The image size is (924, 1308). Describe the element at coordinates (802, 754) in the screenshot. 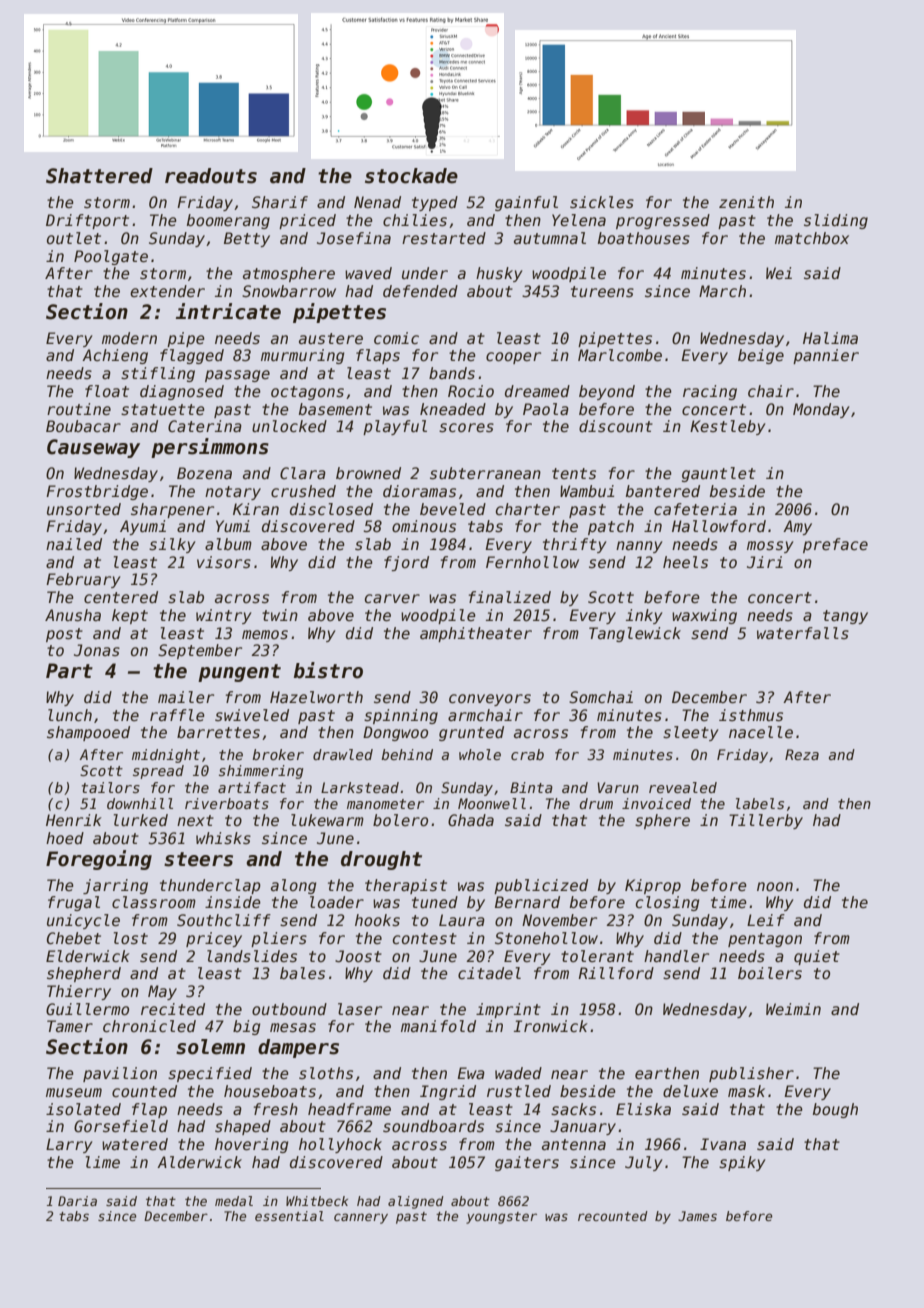

I see `Reza` at that location.
